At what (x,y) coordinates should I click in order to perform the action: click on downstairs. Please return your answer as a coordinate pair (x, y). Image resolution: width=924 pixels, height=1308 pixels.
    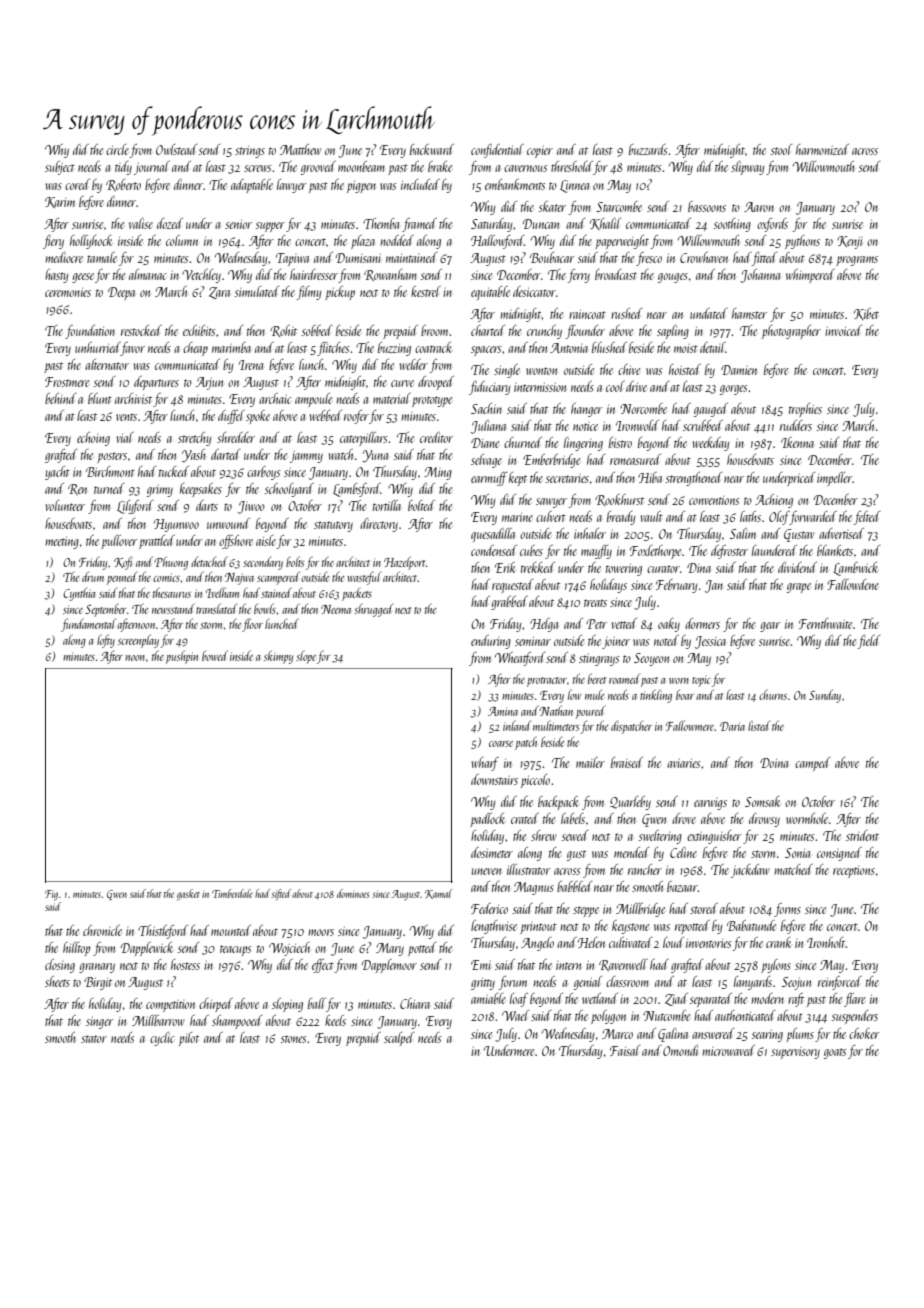
    Looking at the image, I should click on (494, 779).
